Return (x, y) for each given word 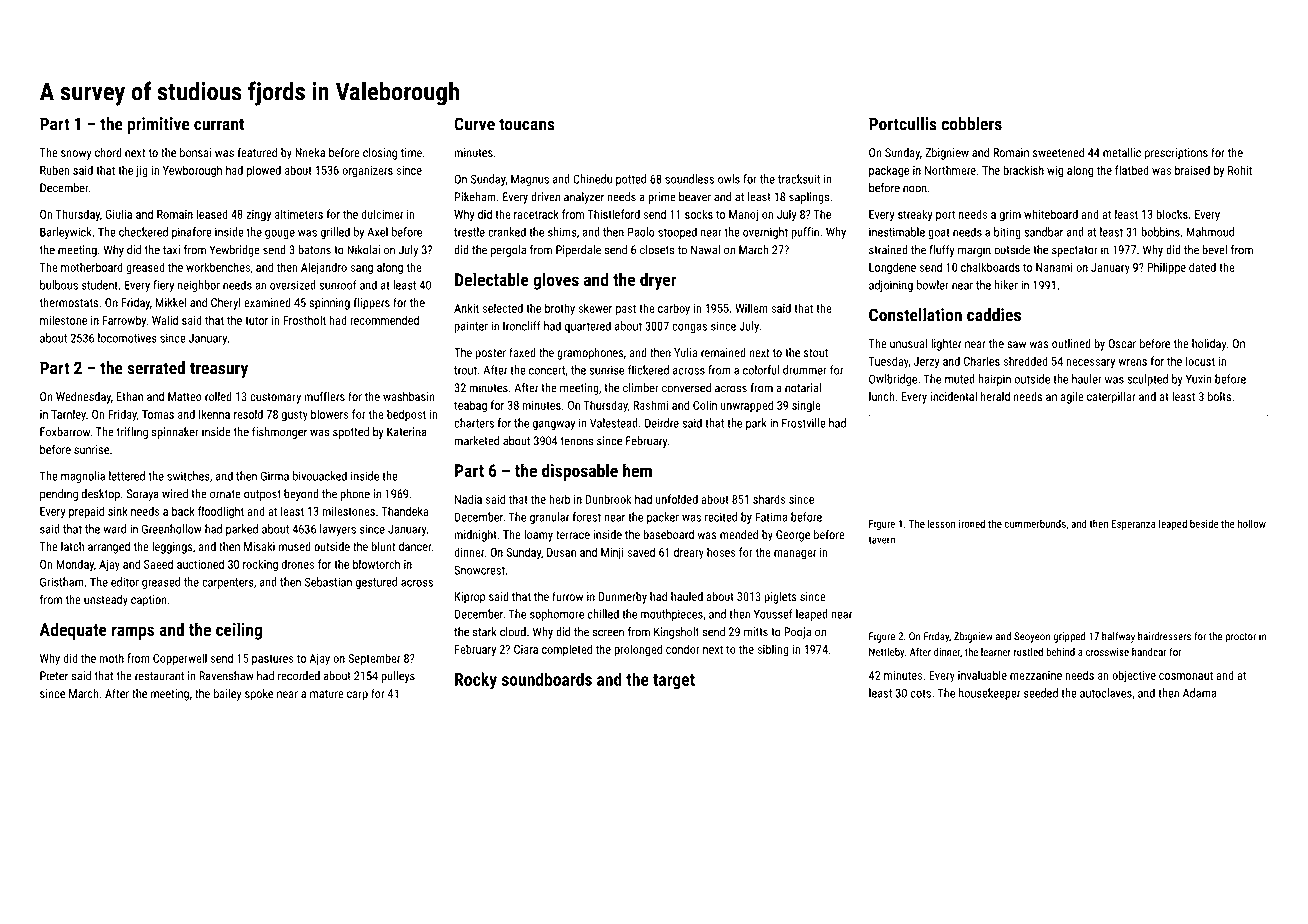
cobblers (972, 124)
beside (1204, 523)
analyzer (584, 198)
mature (327, 694)
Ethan (130, 396)
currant (219, 124)
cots (921, 693)
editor (125, 582)
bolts (1219, 396)
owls (729, 179)
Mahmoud (1210, 232)
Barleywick (66, 233)
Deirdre (662, 423)
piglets (780, 598)
